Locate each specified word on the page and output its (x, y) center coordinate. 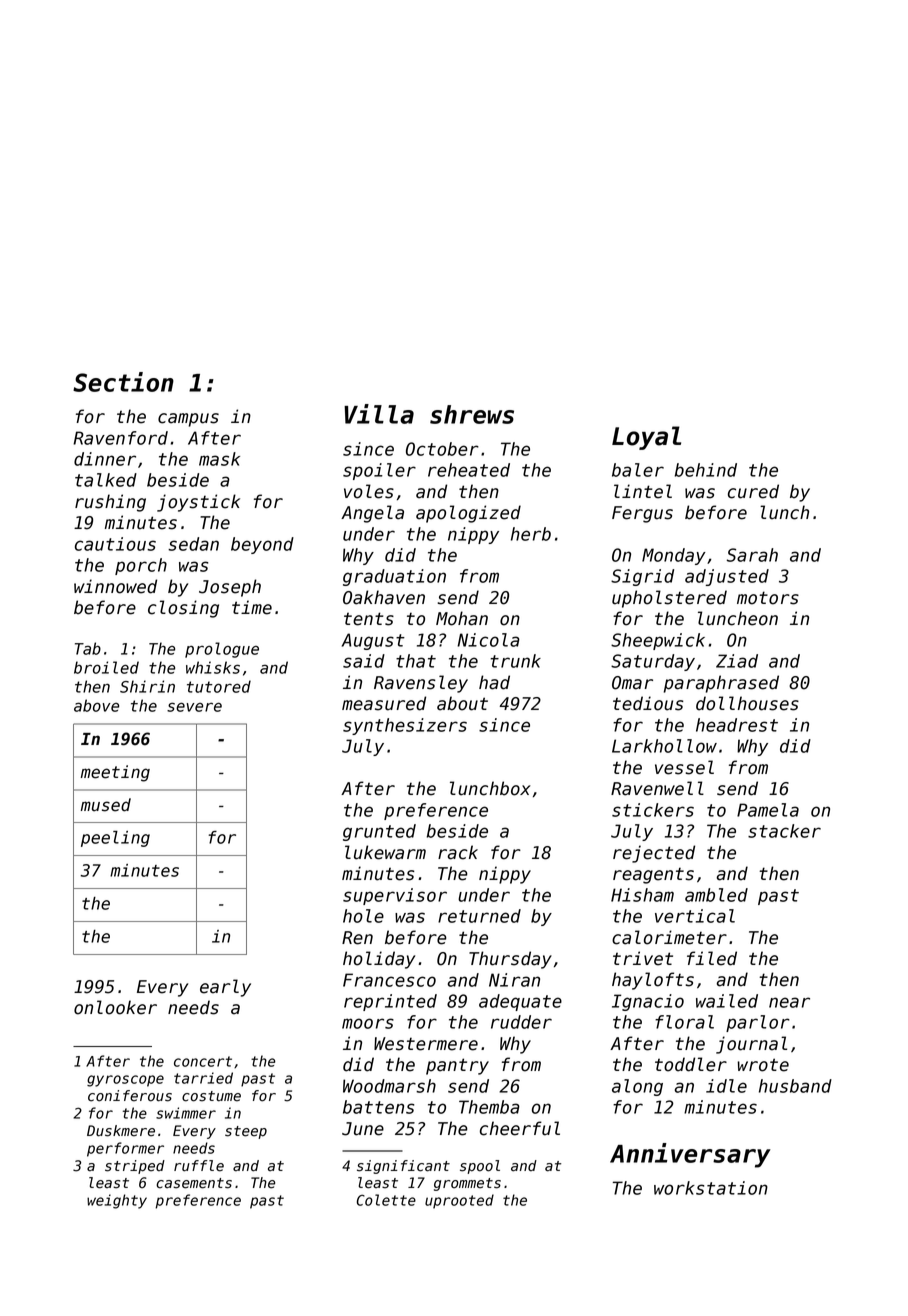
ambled (716, 895)
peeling (115, 839)
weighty (117, 1201)
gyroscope (125, 1081)
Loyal (646, 438)
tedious (648, 703)
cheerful (520, 1128)
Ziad (737, 661)
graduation (394, 577)
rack (458, 852)
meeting (115, 773)
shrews (472, 414)
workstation (711, 1188)
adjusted (727, 577)
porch (141, 566)
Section (123, 382)
